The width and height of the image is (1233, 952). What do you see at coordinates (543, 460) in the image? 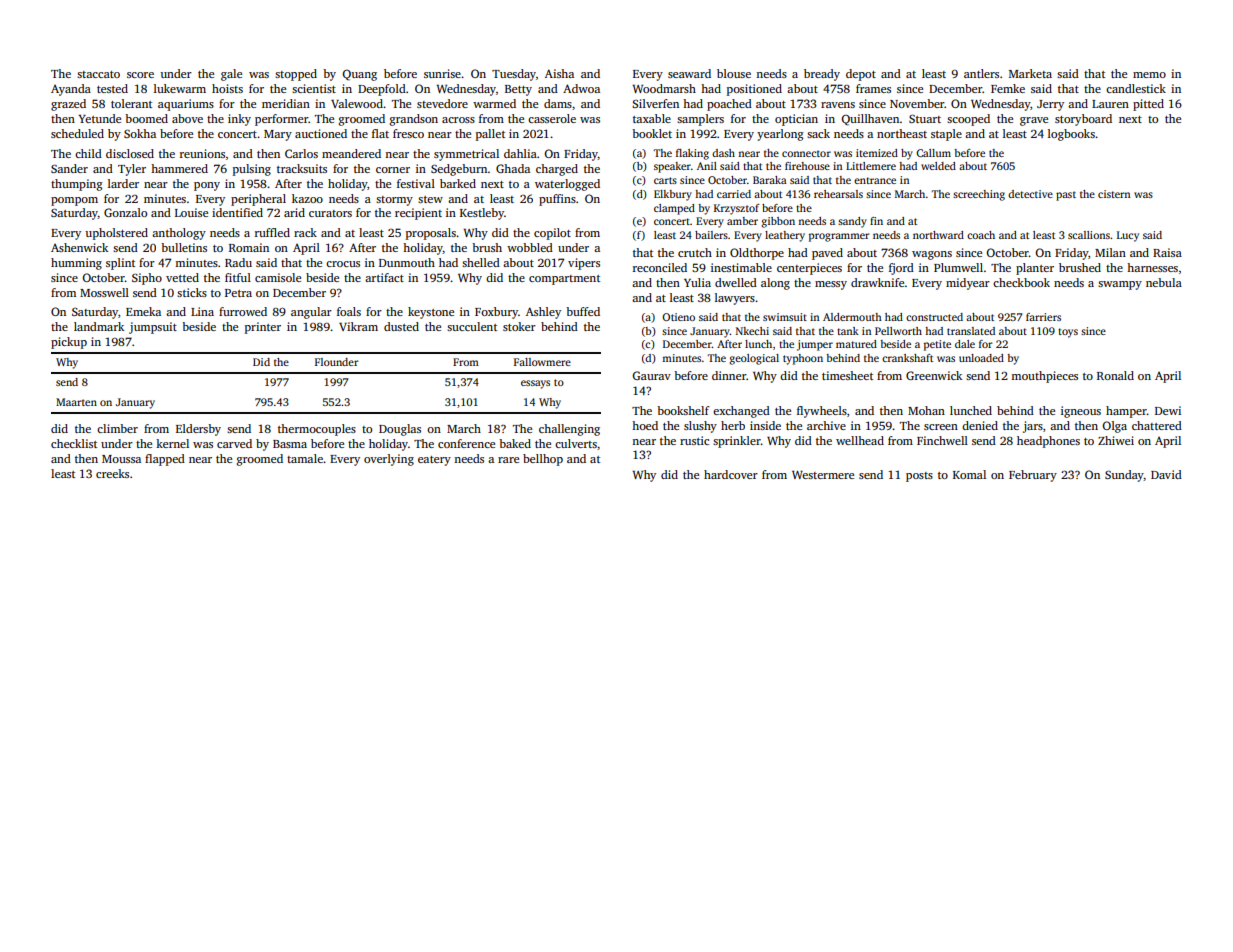
I see `bellhop` at bounding box center [543, 460].
